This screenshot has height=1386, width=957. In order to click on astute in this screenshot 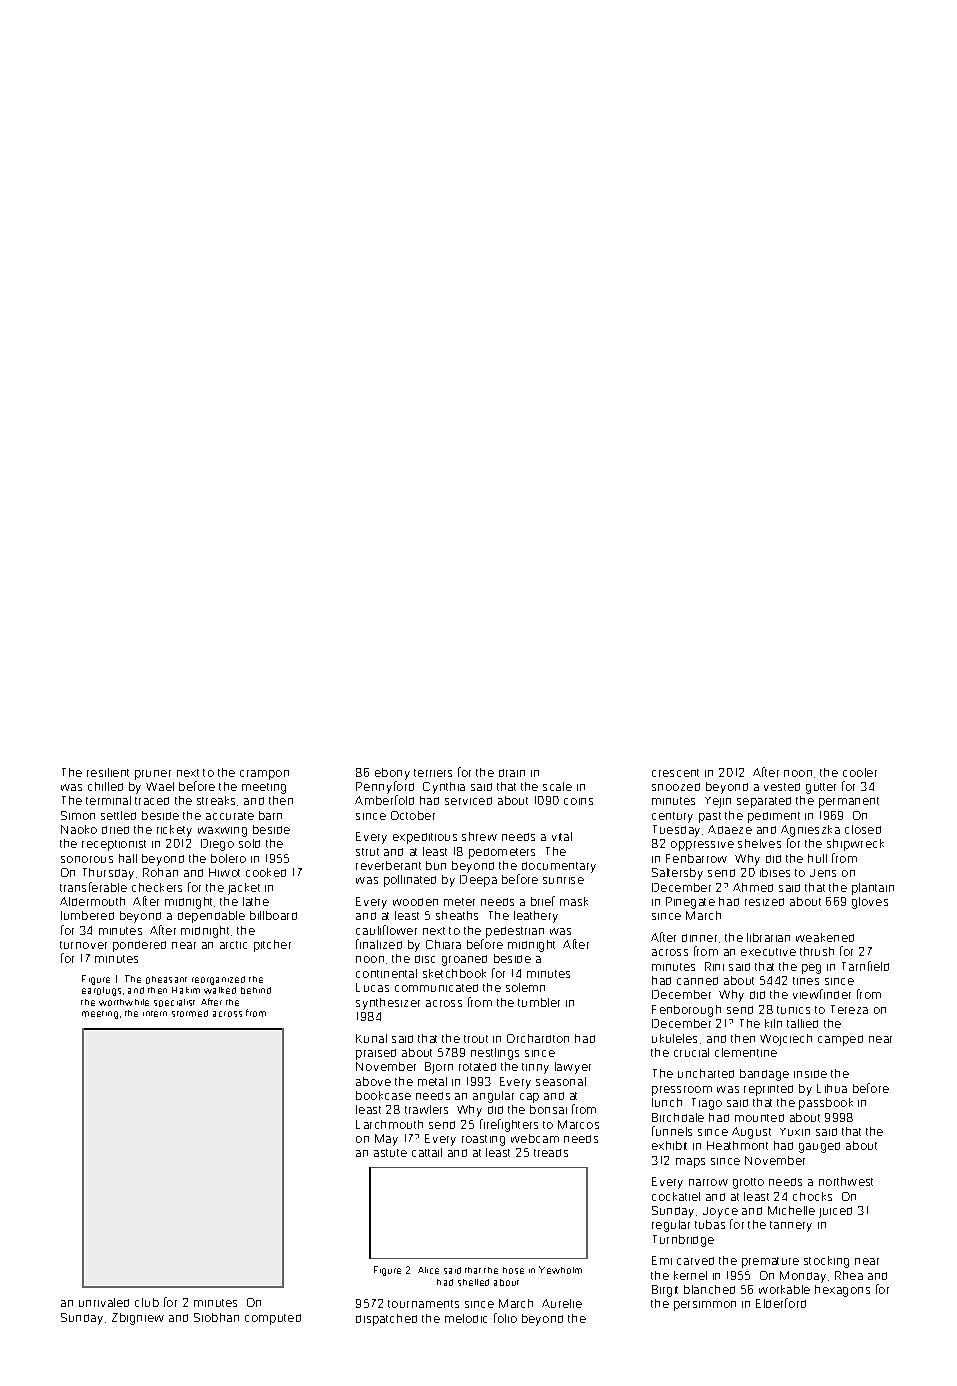, I will do `click(390, 1153)`.
